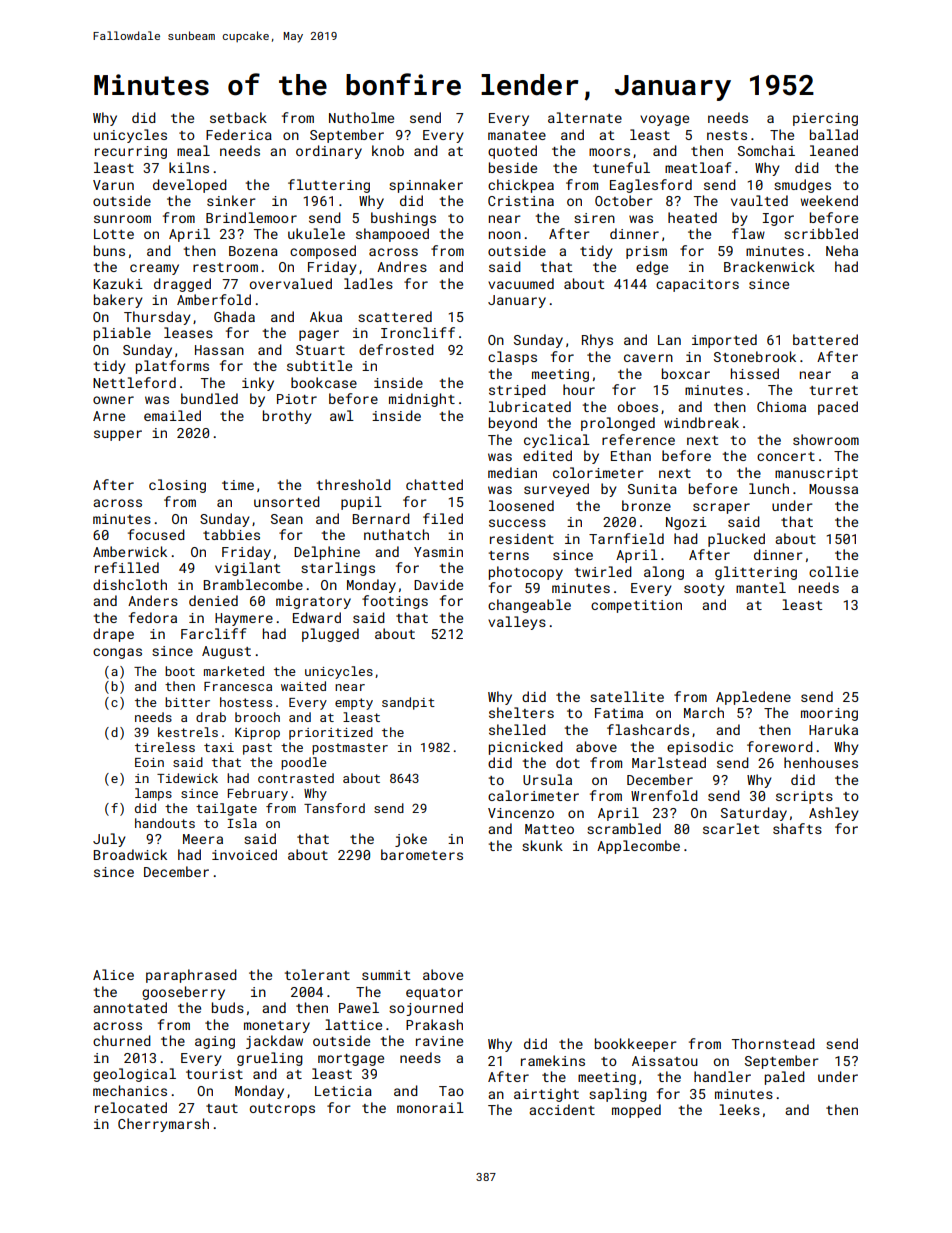 This image has height=1233, width=952. What do you see at coordinates (704, 712) in the image?
I see `March` at bounding box center [704, 712].
